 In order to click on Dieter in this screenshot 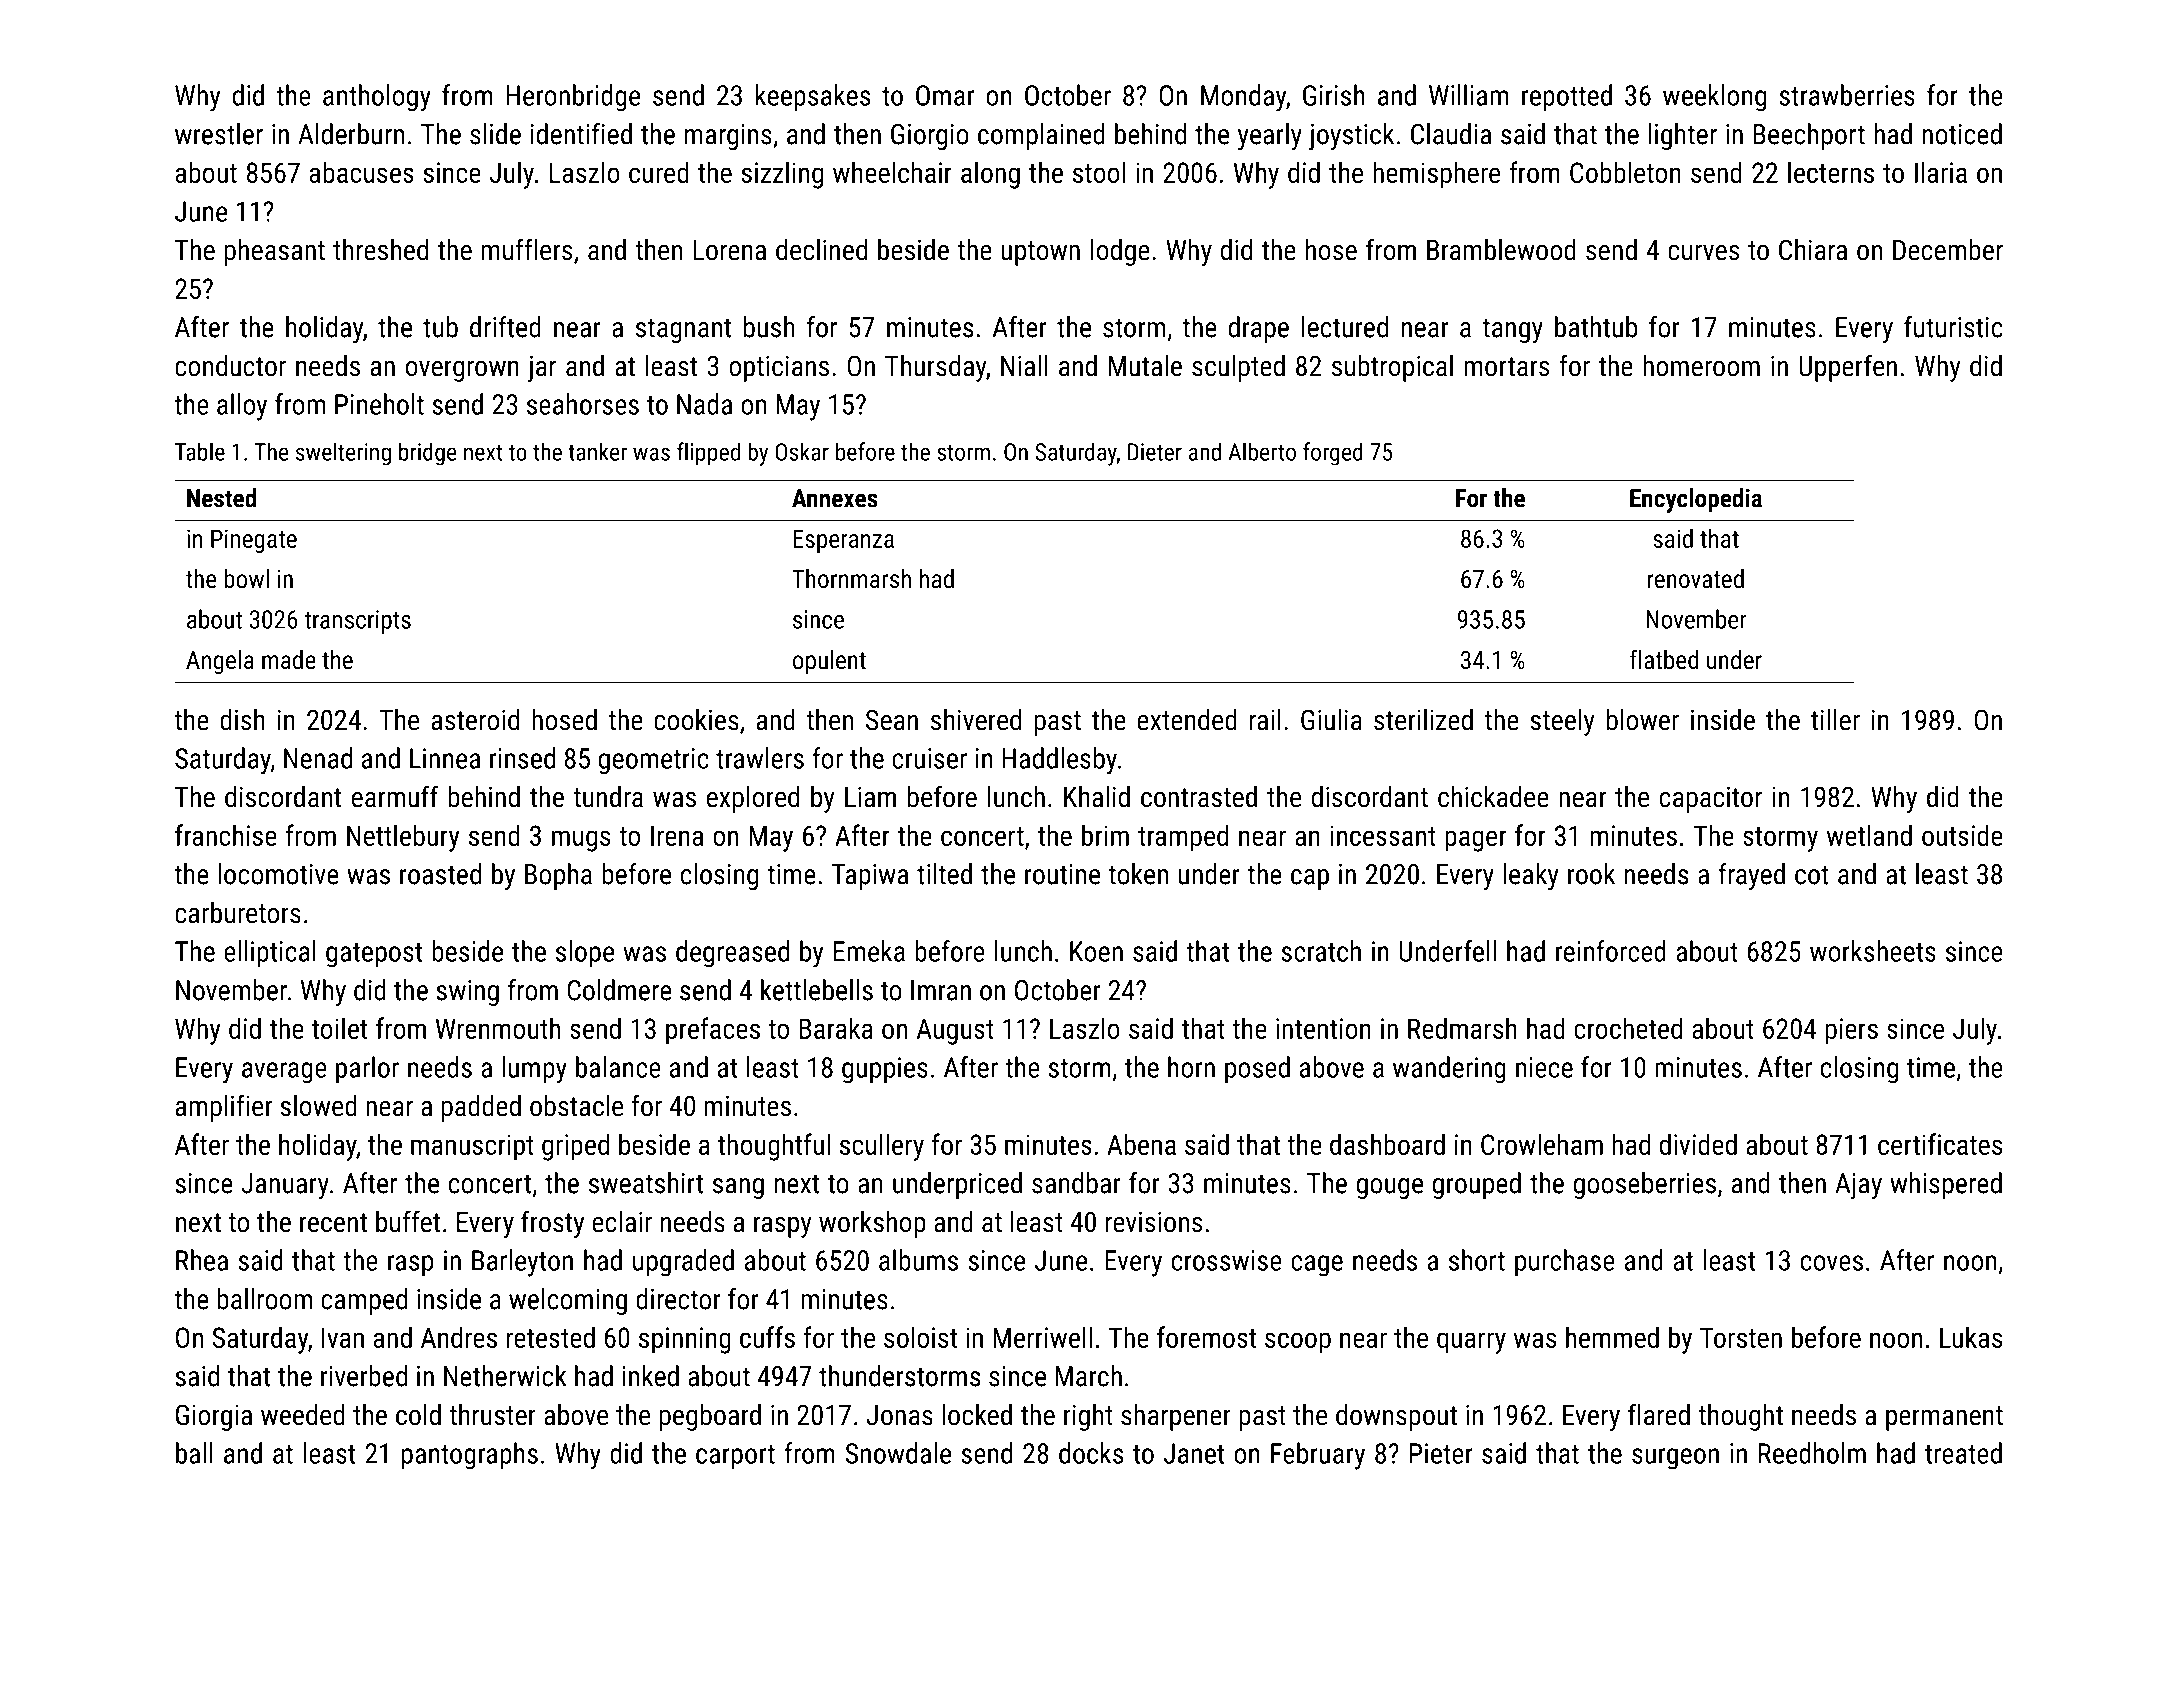, I will do `click(1155, 452)`.
